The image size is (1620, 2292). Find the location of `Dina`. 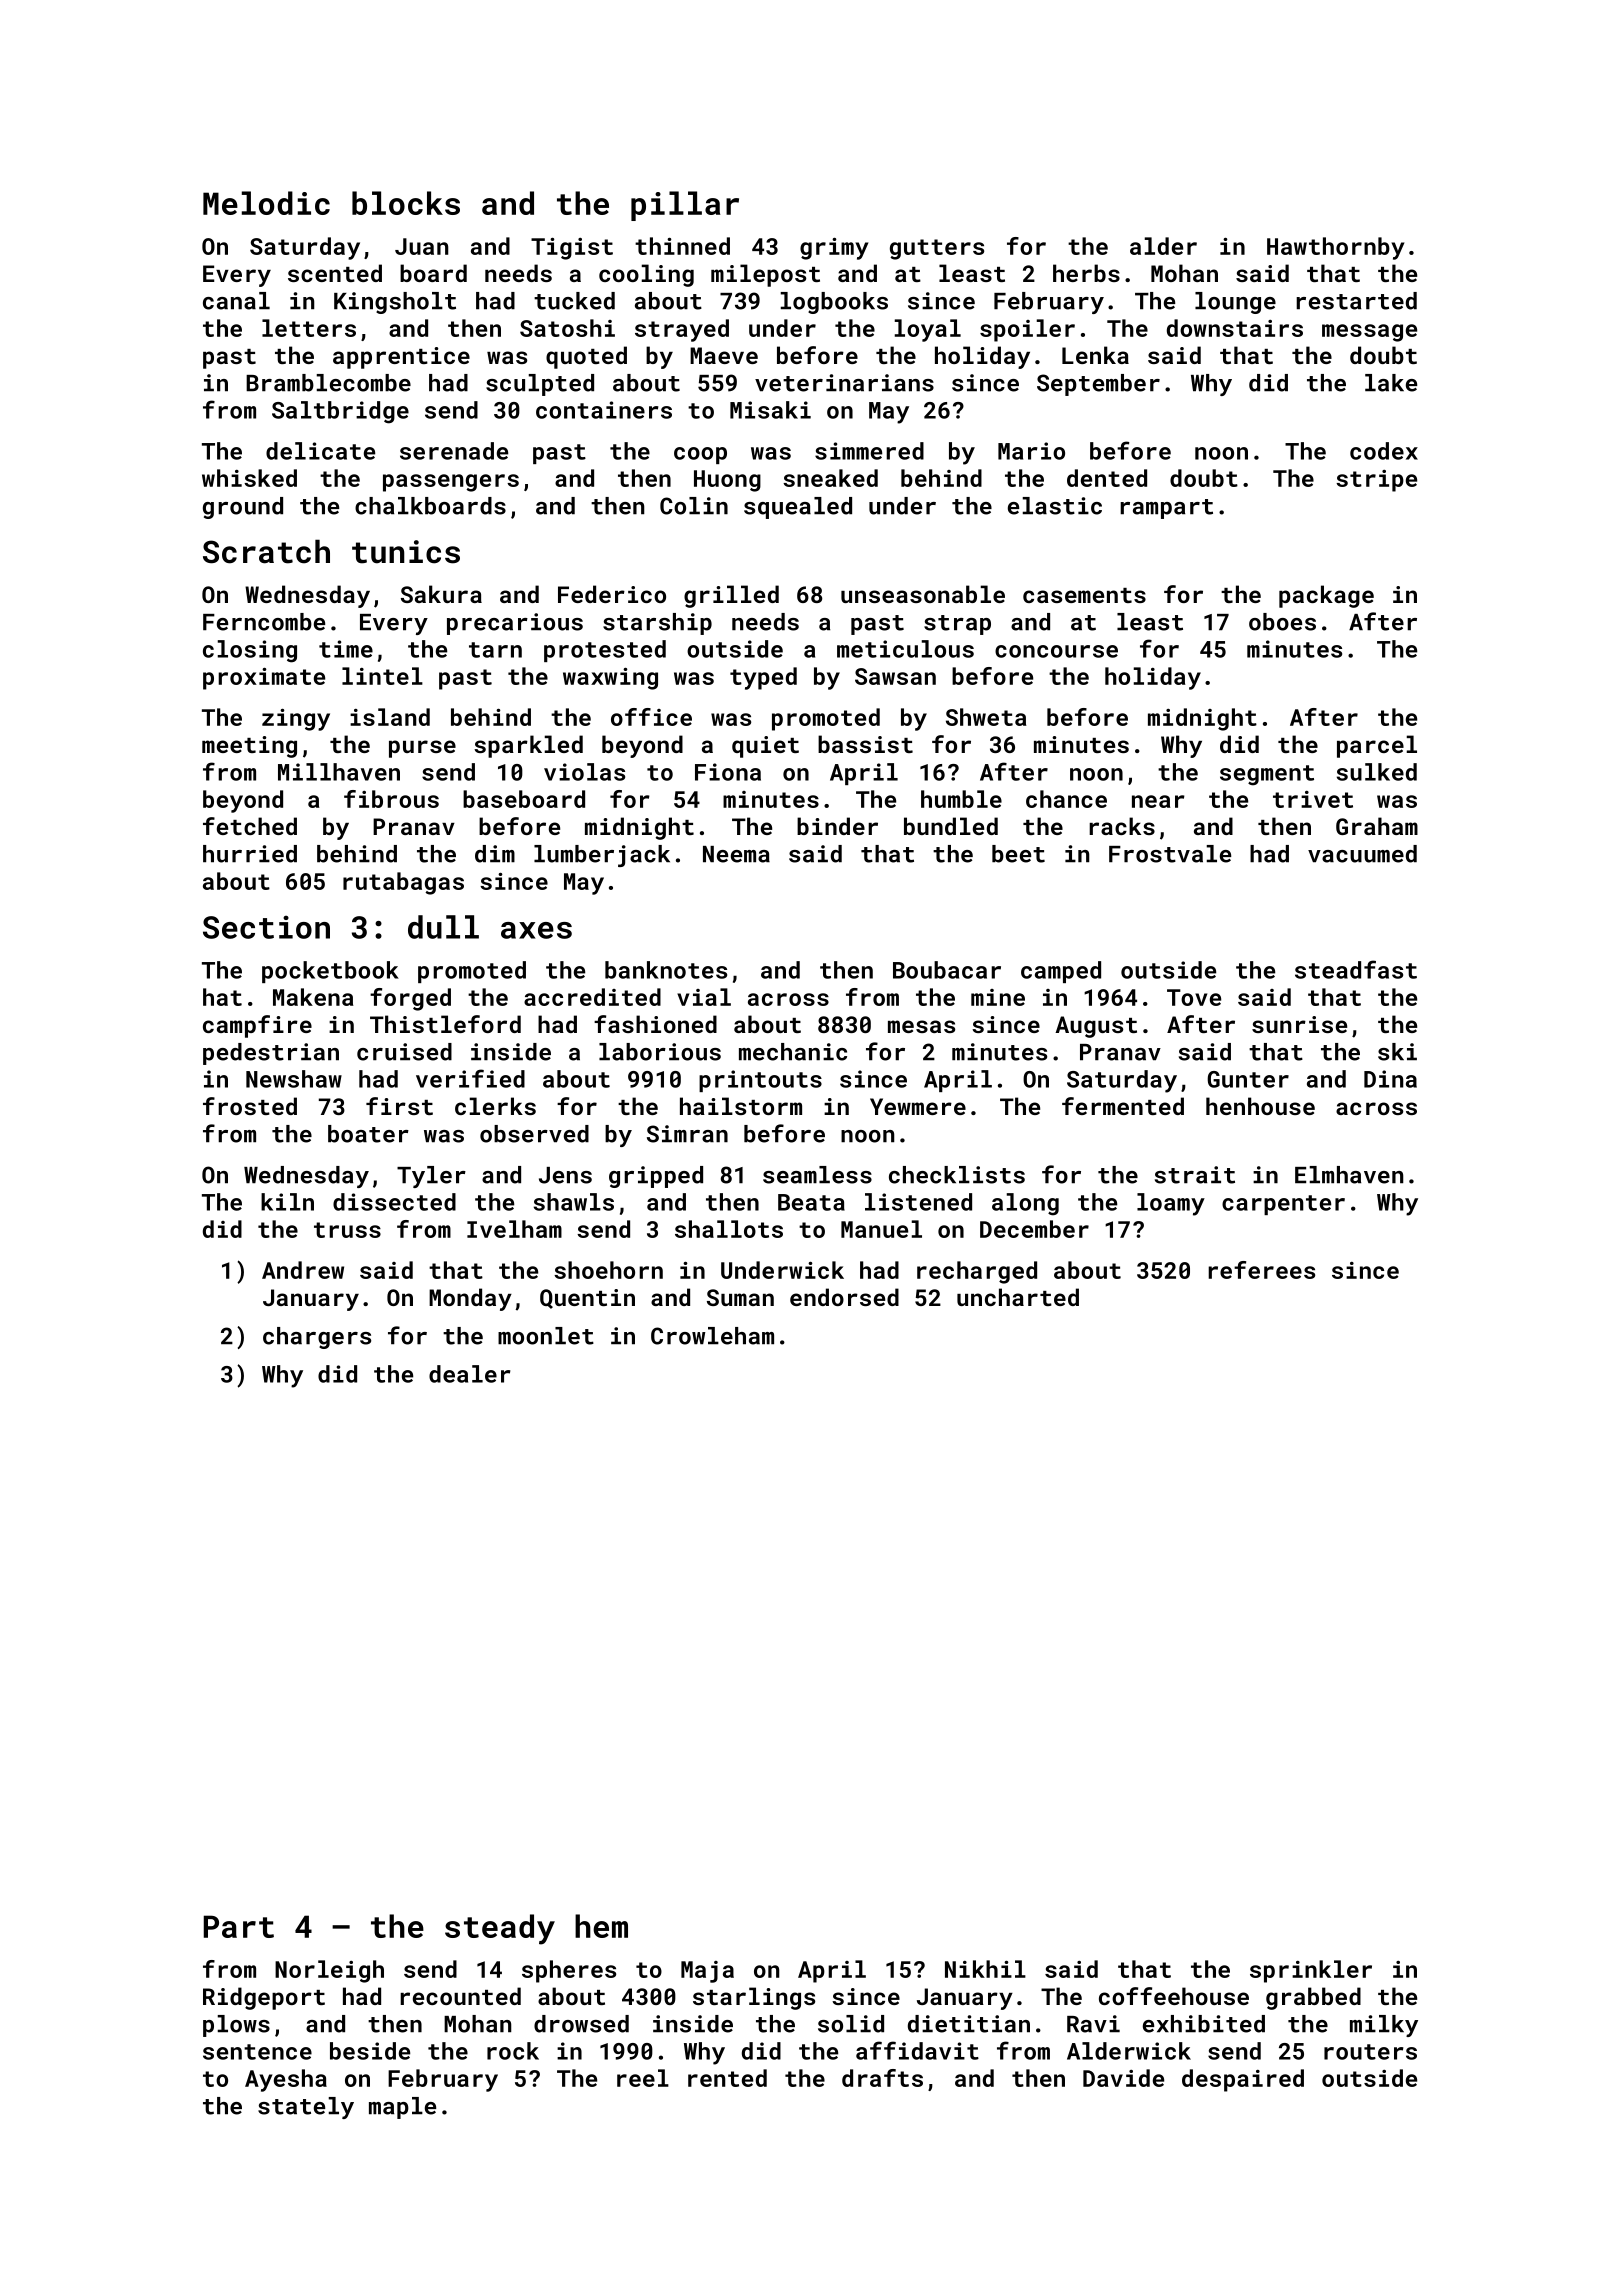

Dina is located at coordinates (1390, 1079).
